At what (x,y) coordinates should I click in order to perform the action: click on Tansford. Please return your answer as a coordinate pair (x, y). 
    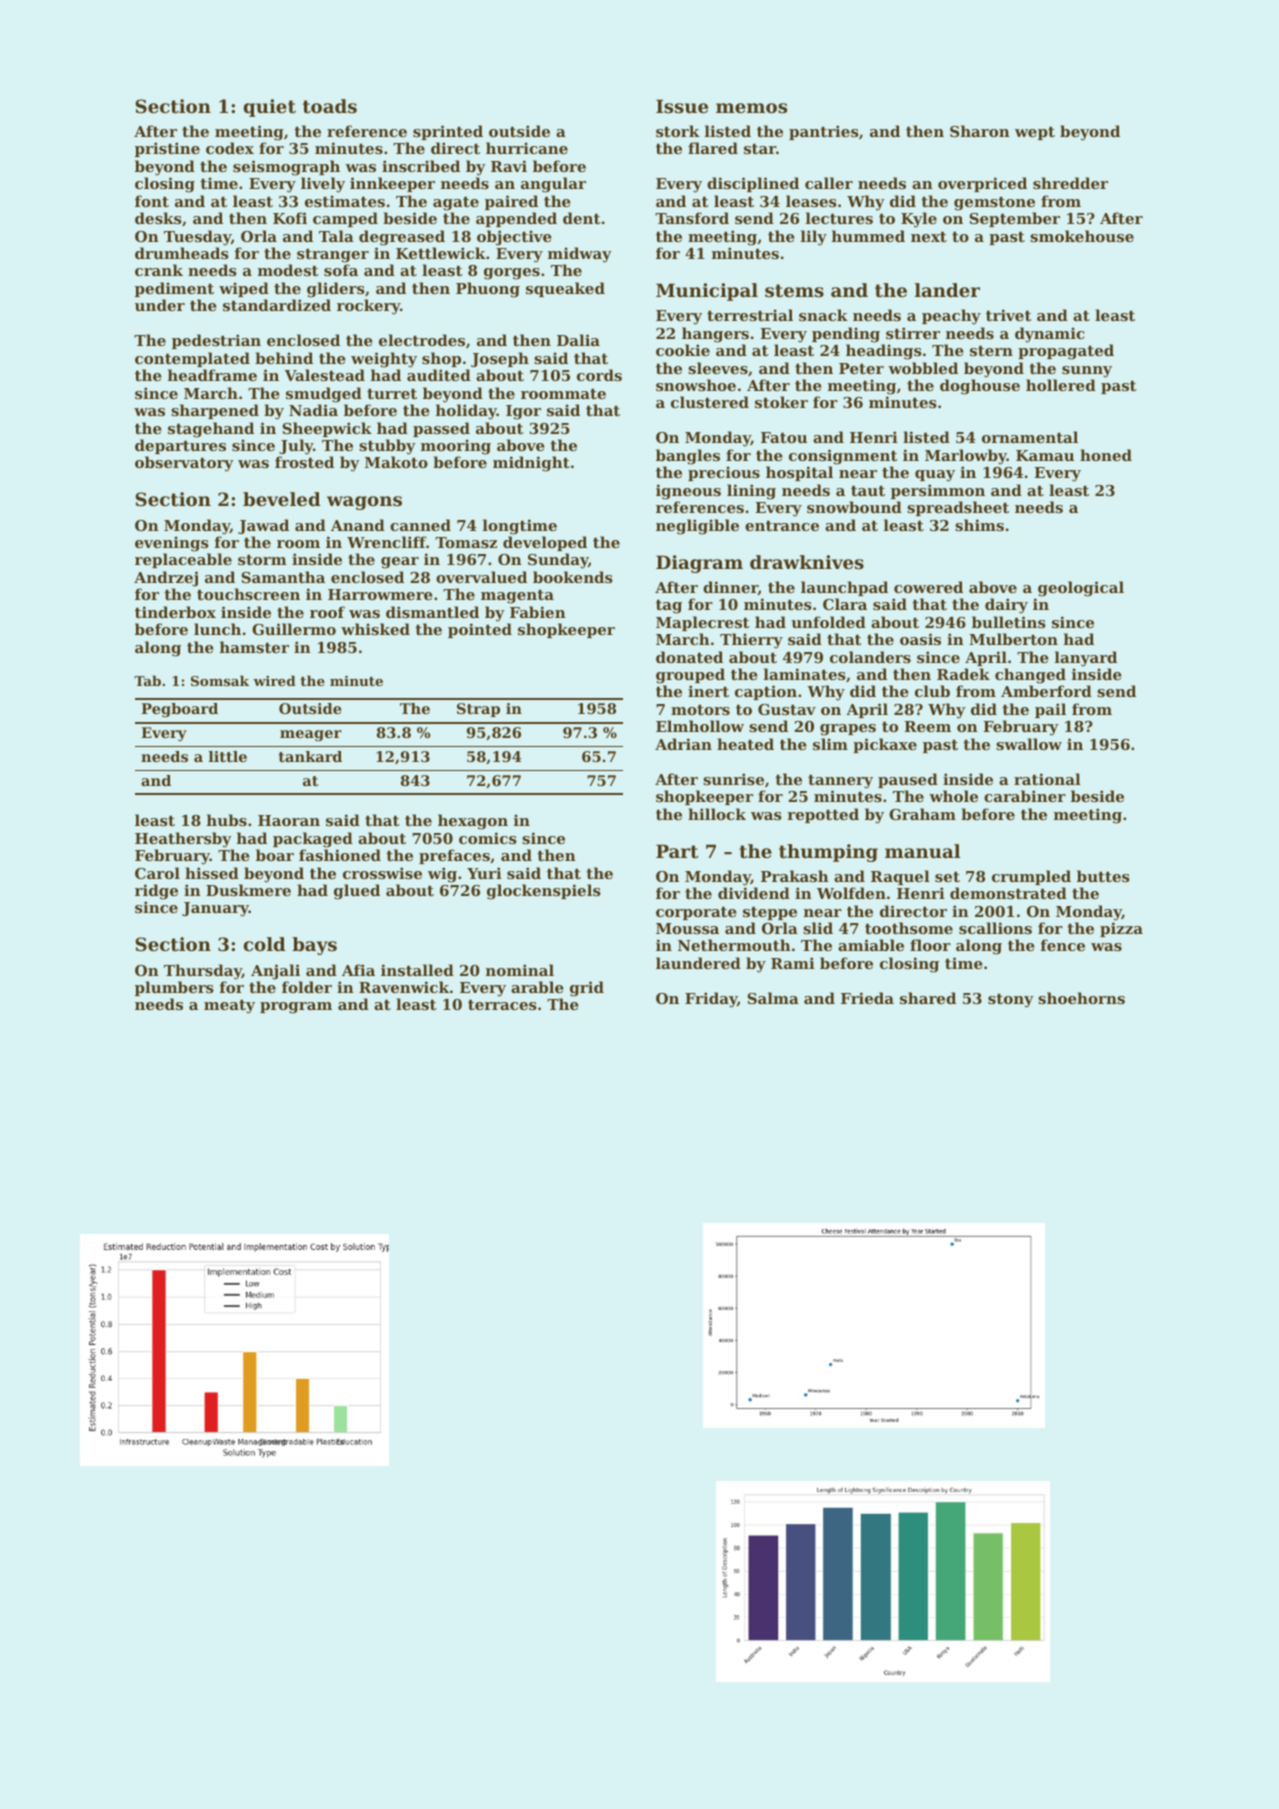
    Looking at the image, I should click on (692, 218).
